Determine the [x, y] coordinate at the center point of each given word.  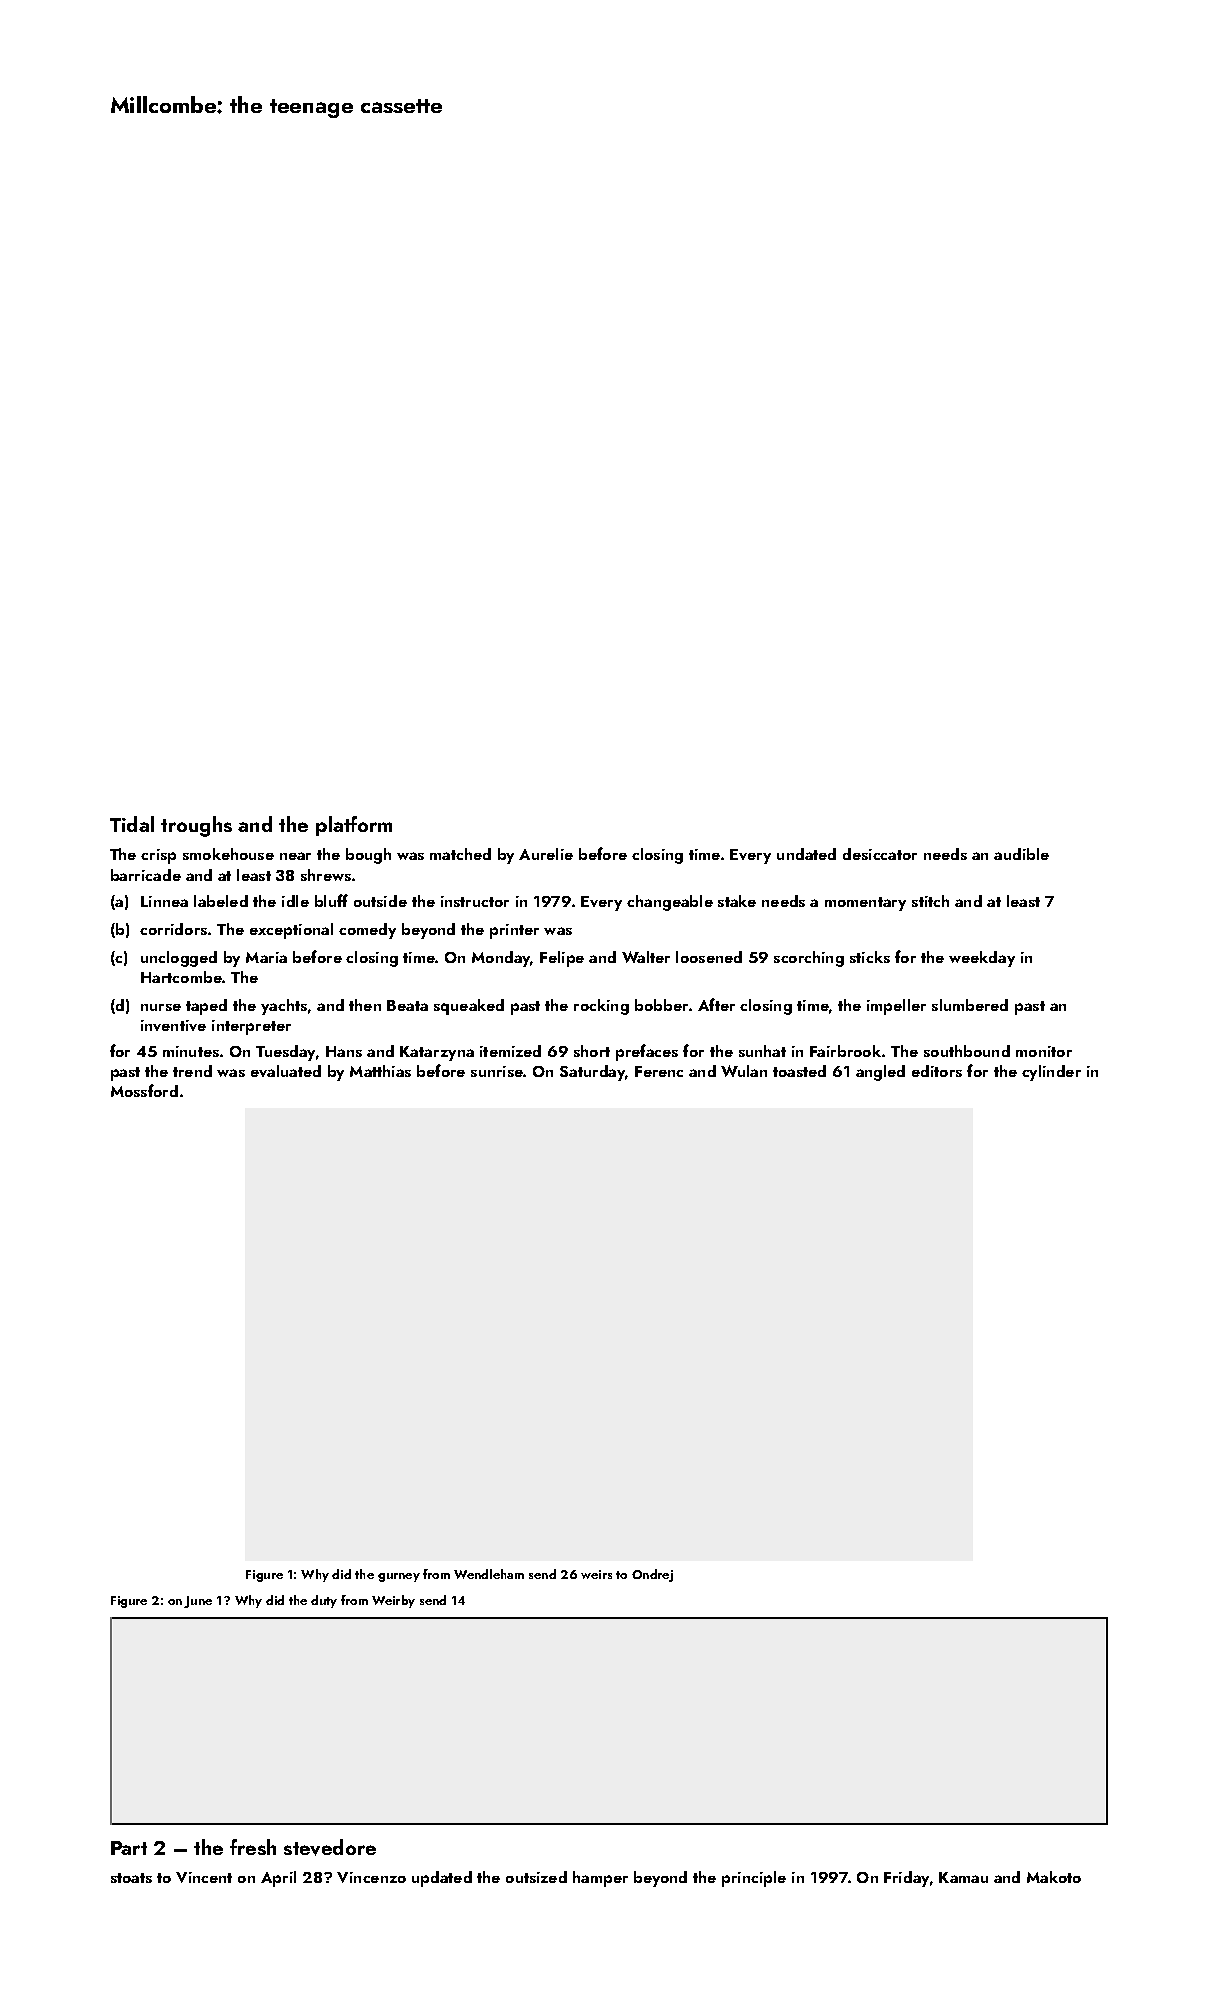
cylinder [1051, 1073]
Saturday [593, 1073]
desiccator [880, 854]
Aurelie [546, 854]
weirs [596, 1574]
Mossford [144, 1090]
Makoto [1054, 1877]
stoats [131, 1878]
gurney [399, 1577]
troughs [196, 826]
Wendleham [489, 1574]
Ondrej [652, 1575]
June [198, 1602]
